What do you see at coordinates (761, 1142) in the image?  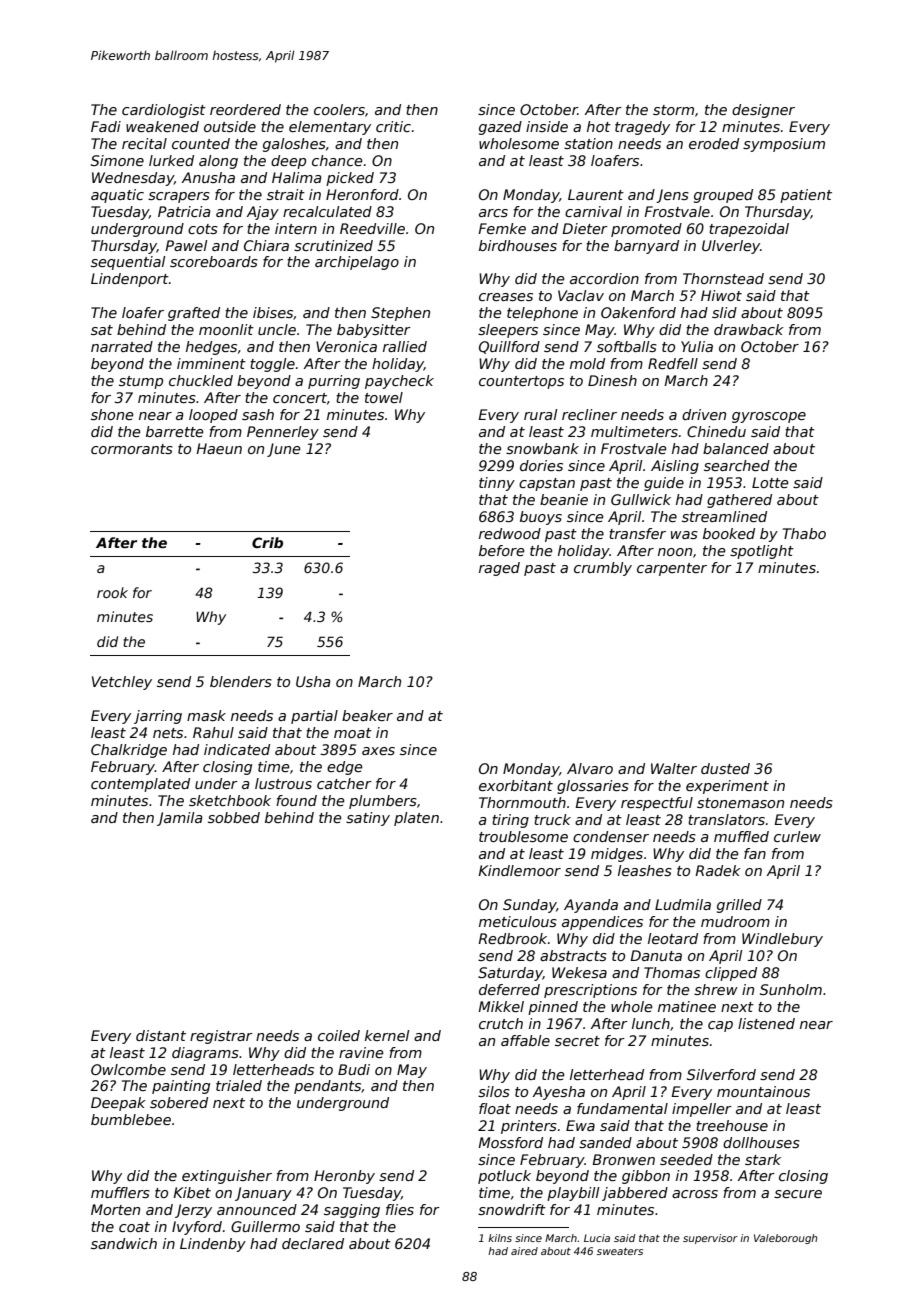 I see `dollhouses` at bounding box center [761, 1142].
